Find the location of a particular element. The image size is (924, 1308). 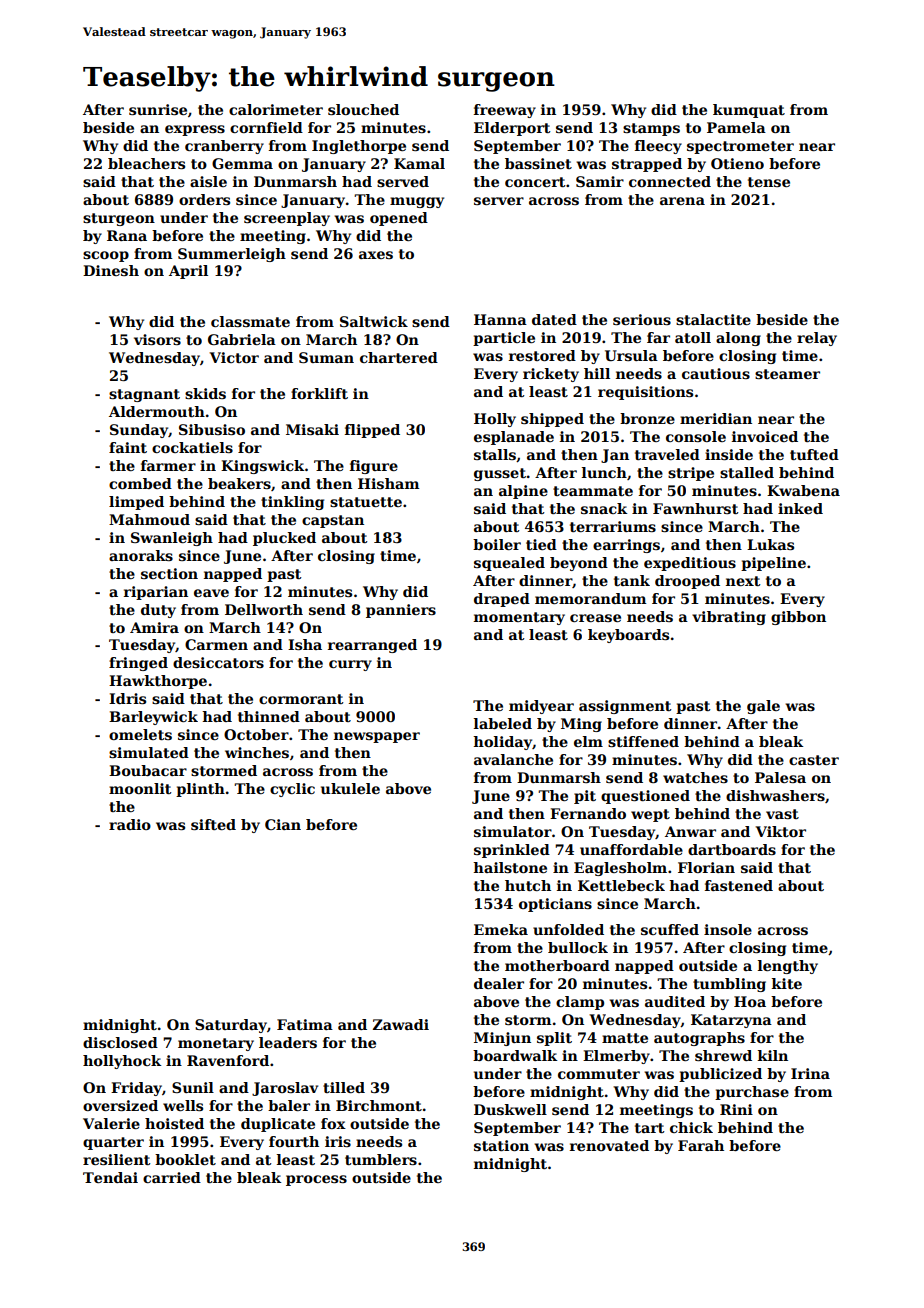

Fatima is located at coordinates (305, 1024).
